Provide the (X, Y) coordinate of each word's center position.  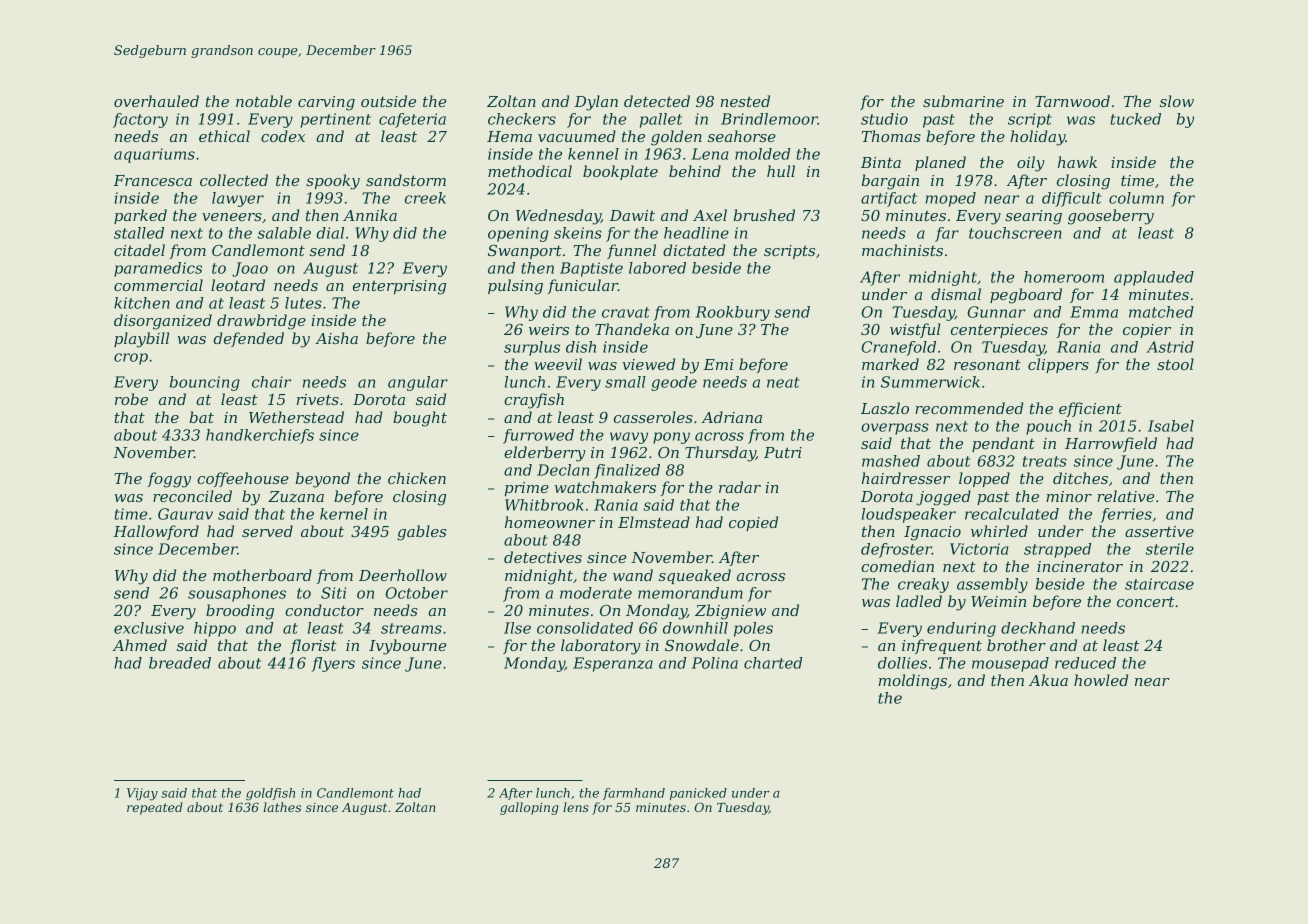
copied (753, 523)
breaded (180, 663)
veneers (232, 217)
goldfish (270, 794)
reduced (1085, 663)
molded (762, 154)
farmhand (634, 794)
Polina (715, 663)
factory (140, 120)
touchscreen (1015, 233)
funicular (583, 286)
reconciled (192, 496)
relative (1125, 496)
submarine (963, 101)
